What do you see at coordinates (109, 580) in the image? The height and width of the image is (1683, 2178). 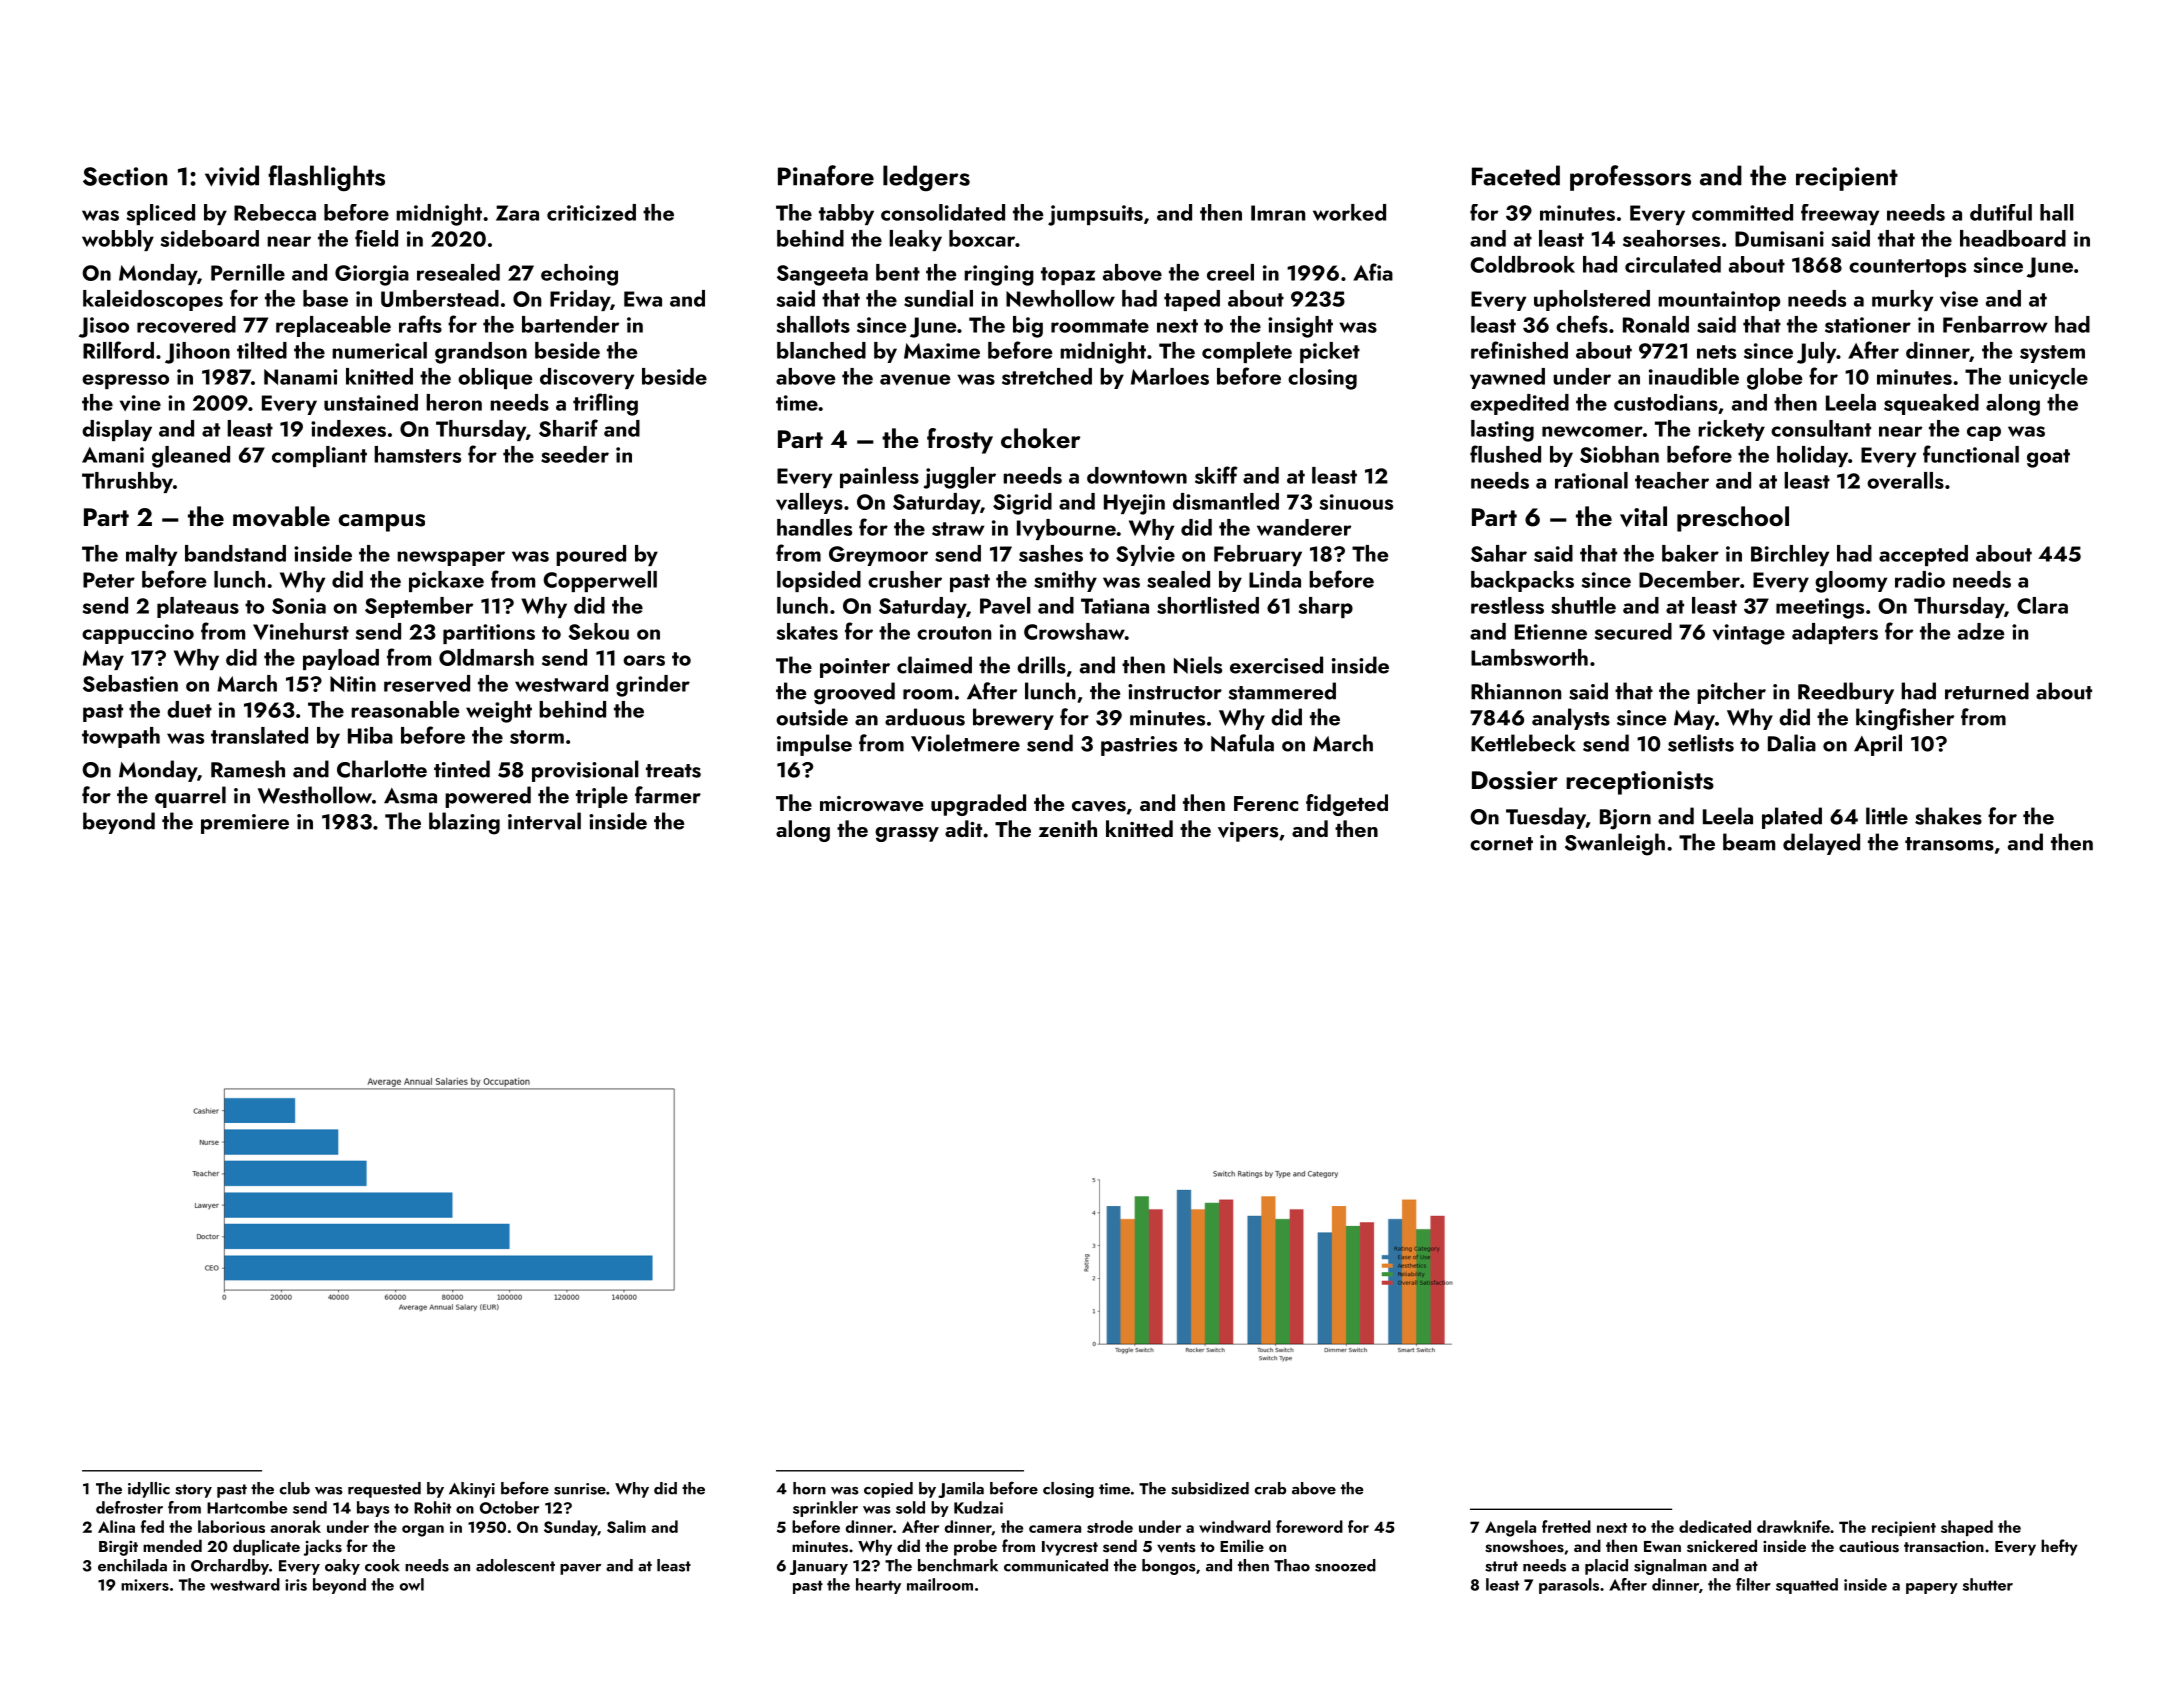 I see `Peter` at bounding box center [109, 580].
